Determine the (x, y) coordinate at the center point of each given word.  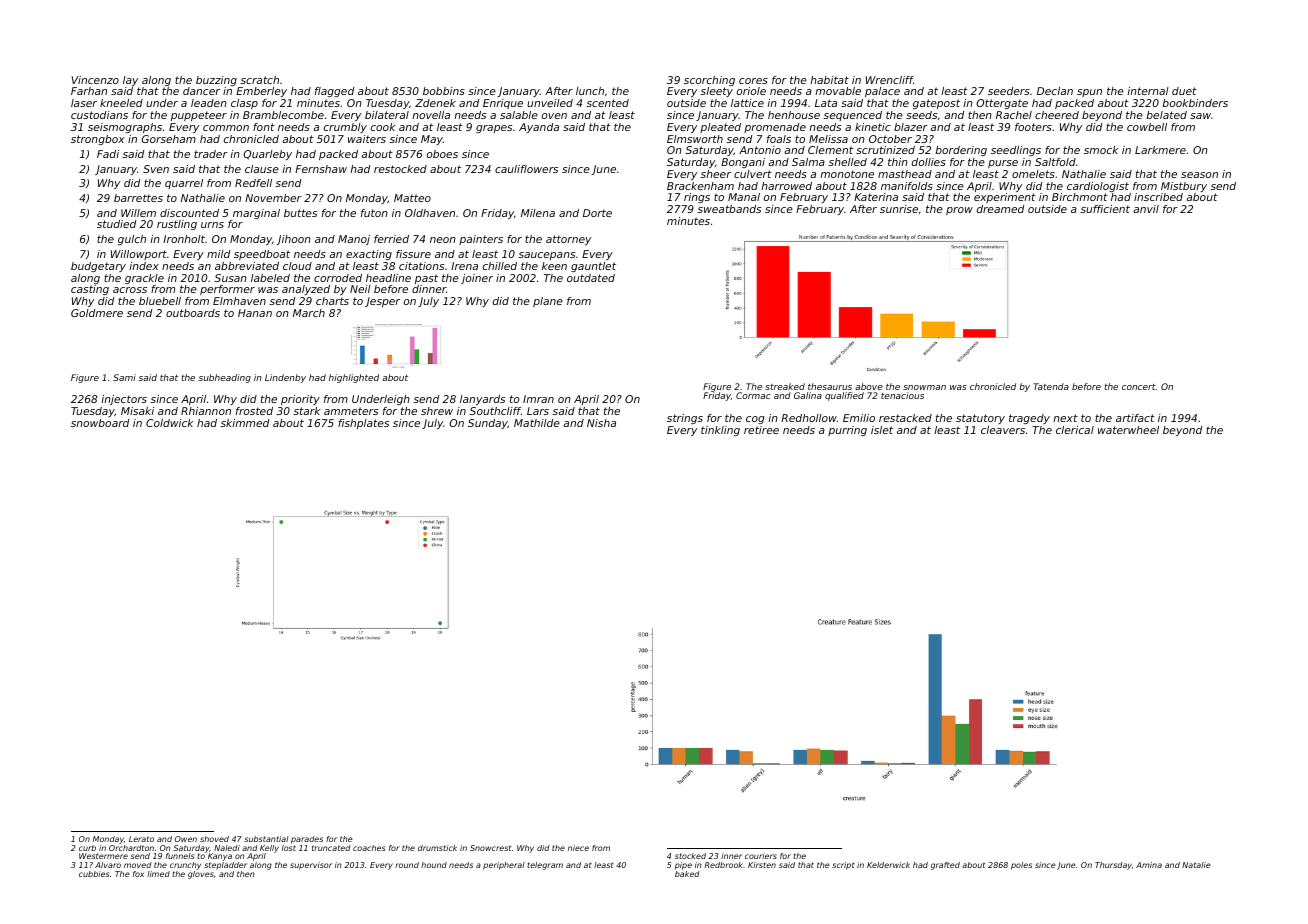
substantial (266, 839)
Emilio (859, 418)
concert (1139, 387)
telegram (545, 866)
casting (90, 290)
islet (882, 430)
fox (138, 874)
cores (753, 81)
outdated (591, 278)
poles (1021, 866)
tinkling (720, 431)
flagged (334, 92)
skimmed (244, 423)
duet (1184, 91)
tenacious (902, 395)
